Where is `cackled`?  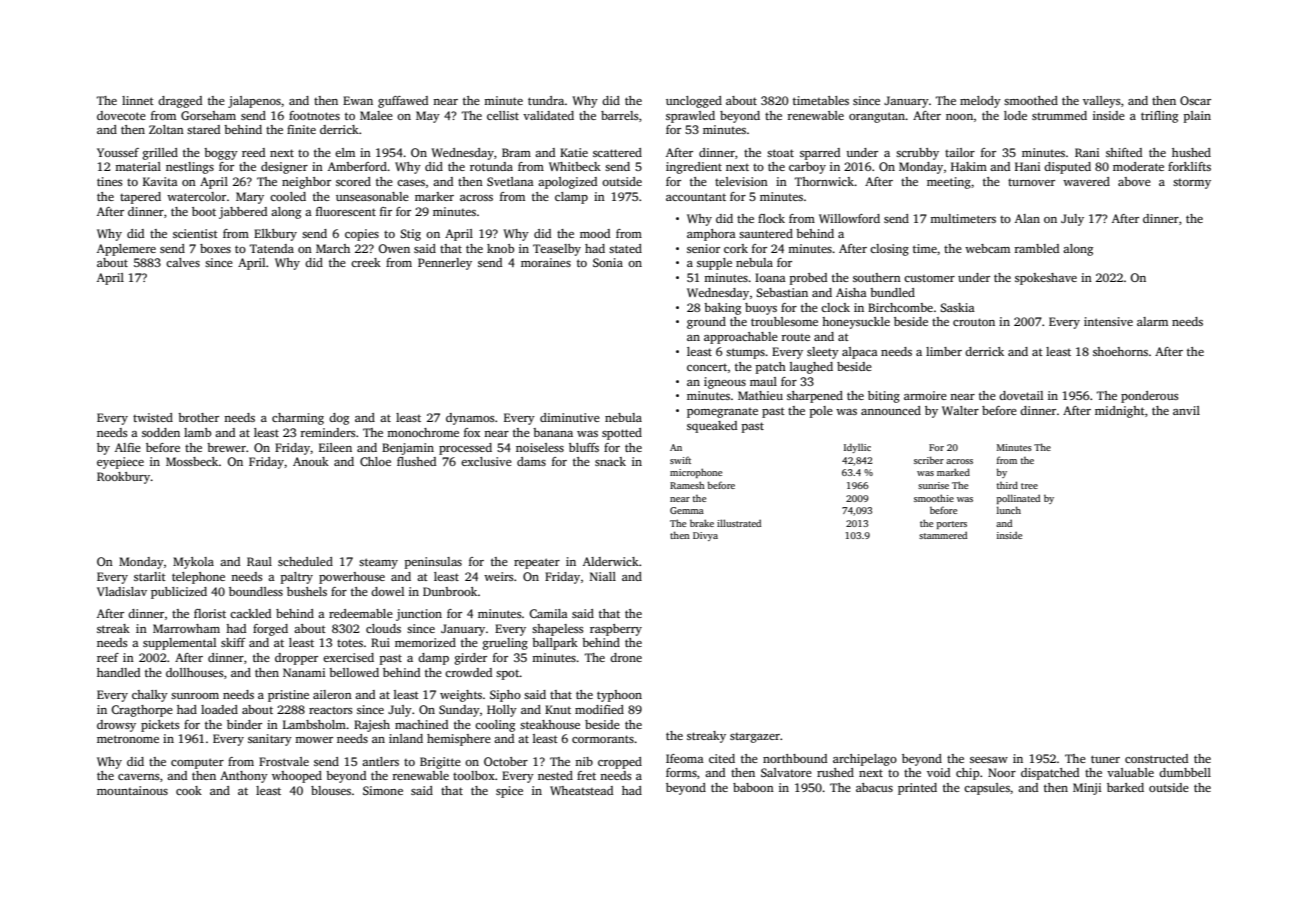 cackled is located at coordinates (250, 613).
